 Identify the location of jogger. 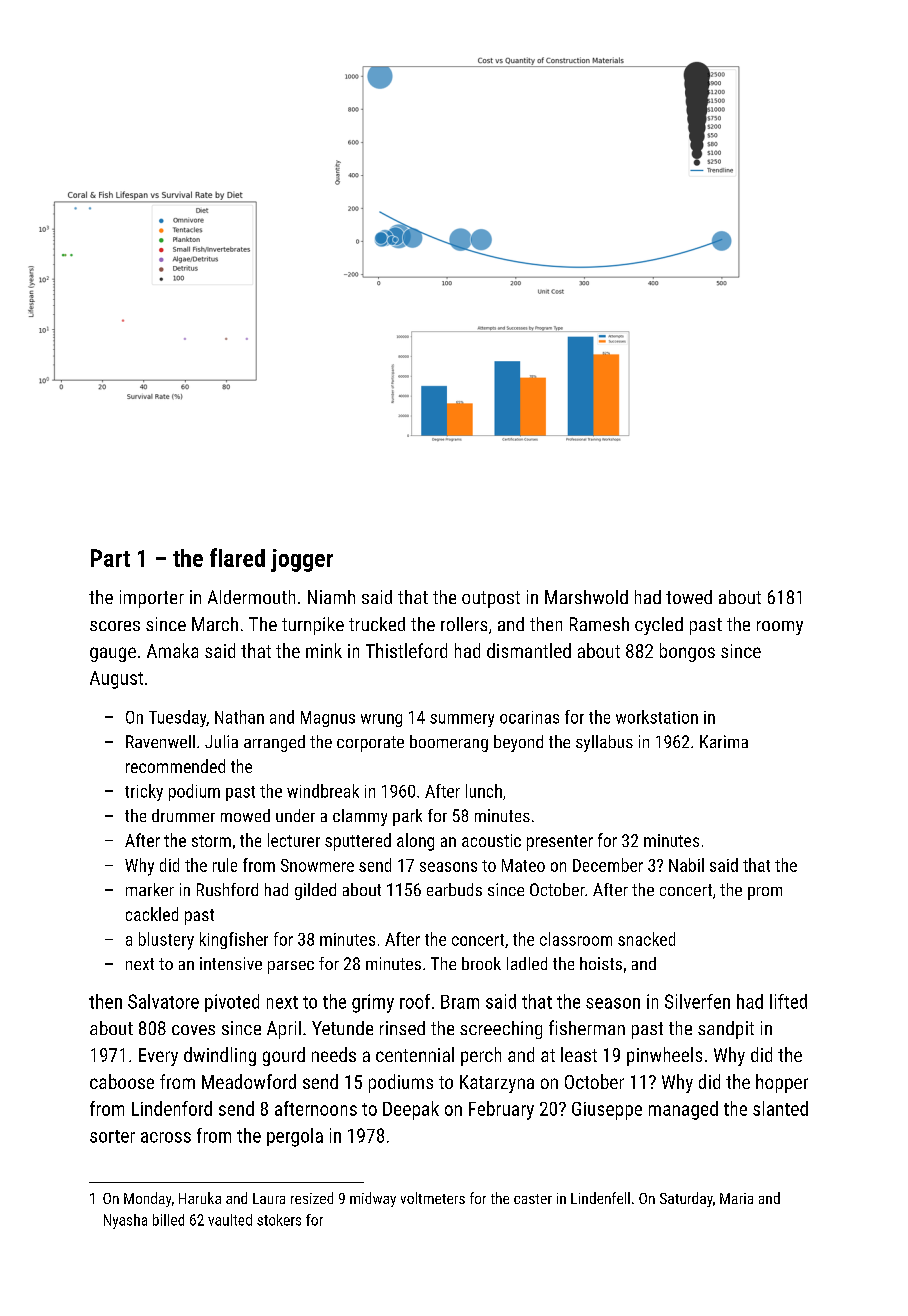
(302, 560).
